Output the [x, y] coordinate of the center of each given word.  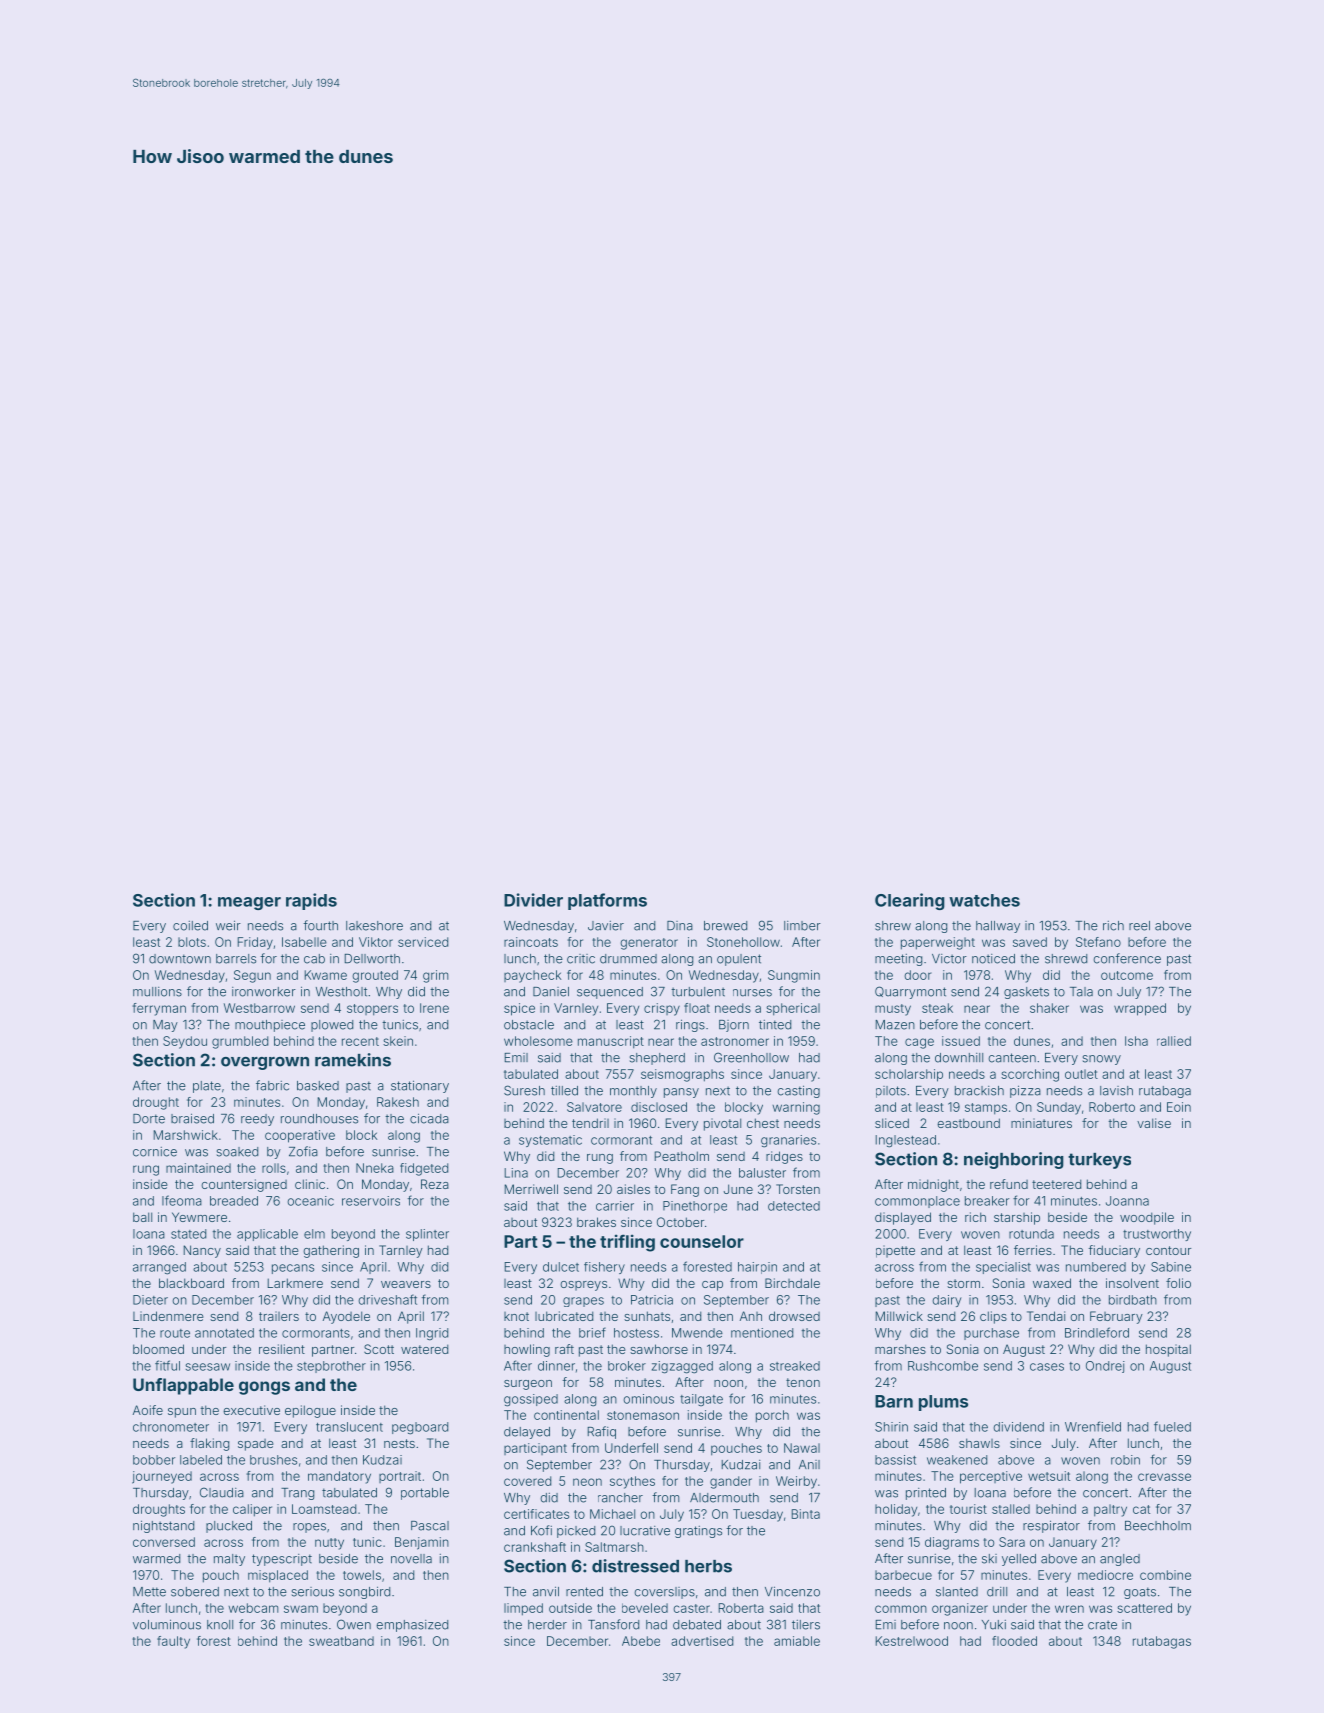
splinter [427, 1235]
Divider [533, 900]
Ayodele [346, 1317]
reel [1139, 926]
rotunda [1031, 1234]
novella [411, 1559]
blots [192, 942]
